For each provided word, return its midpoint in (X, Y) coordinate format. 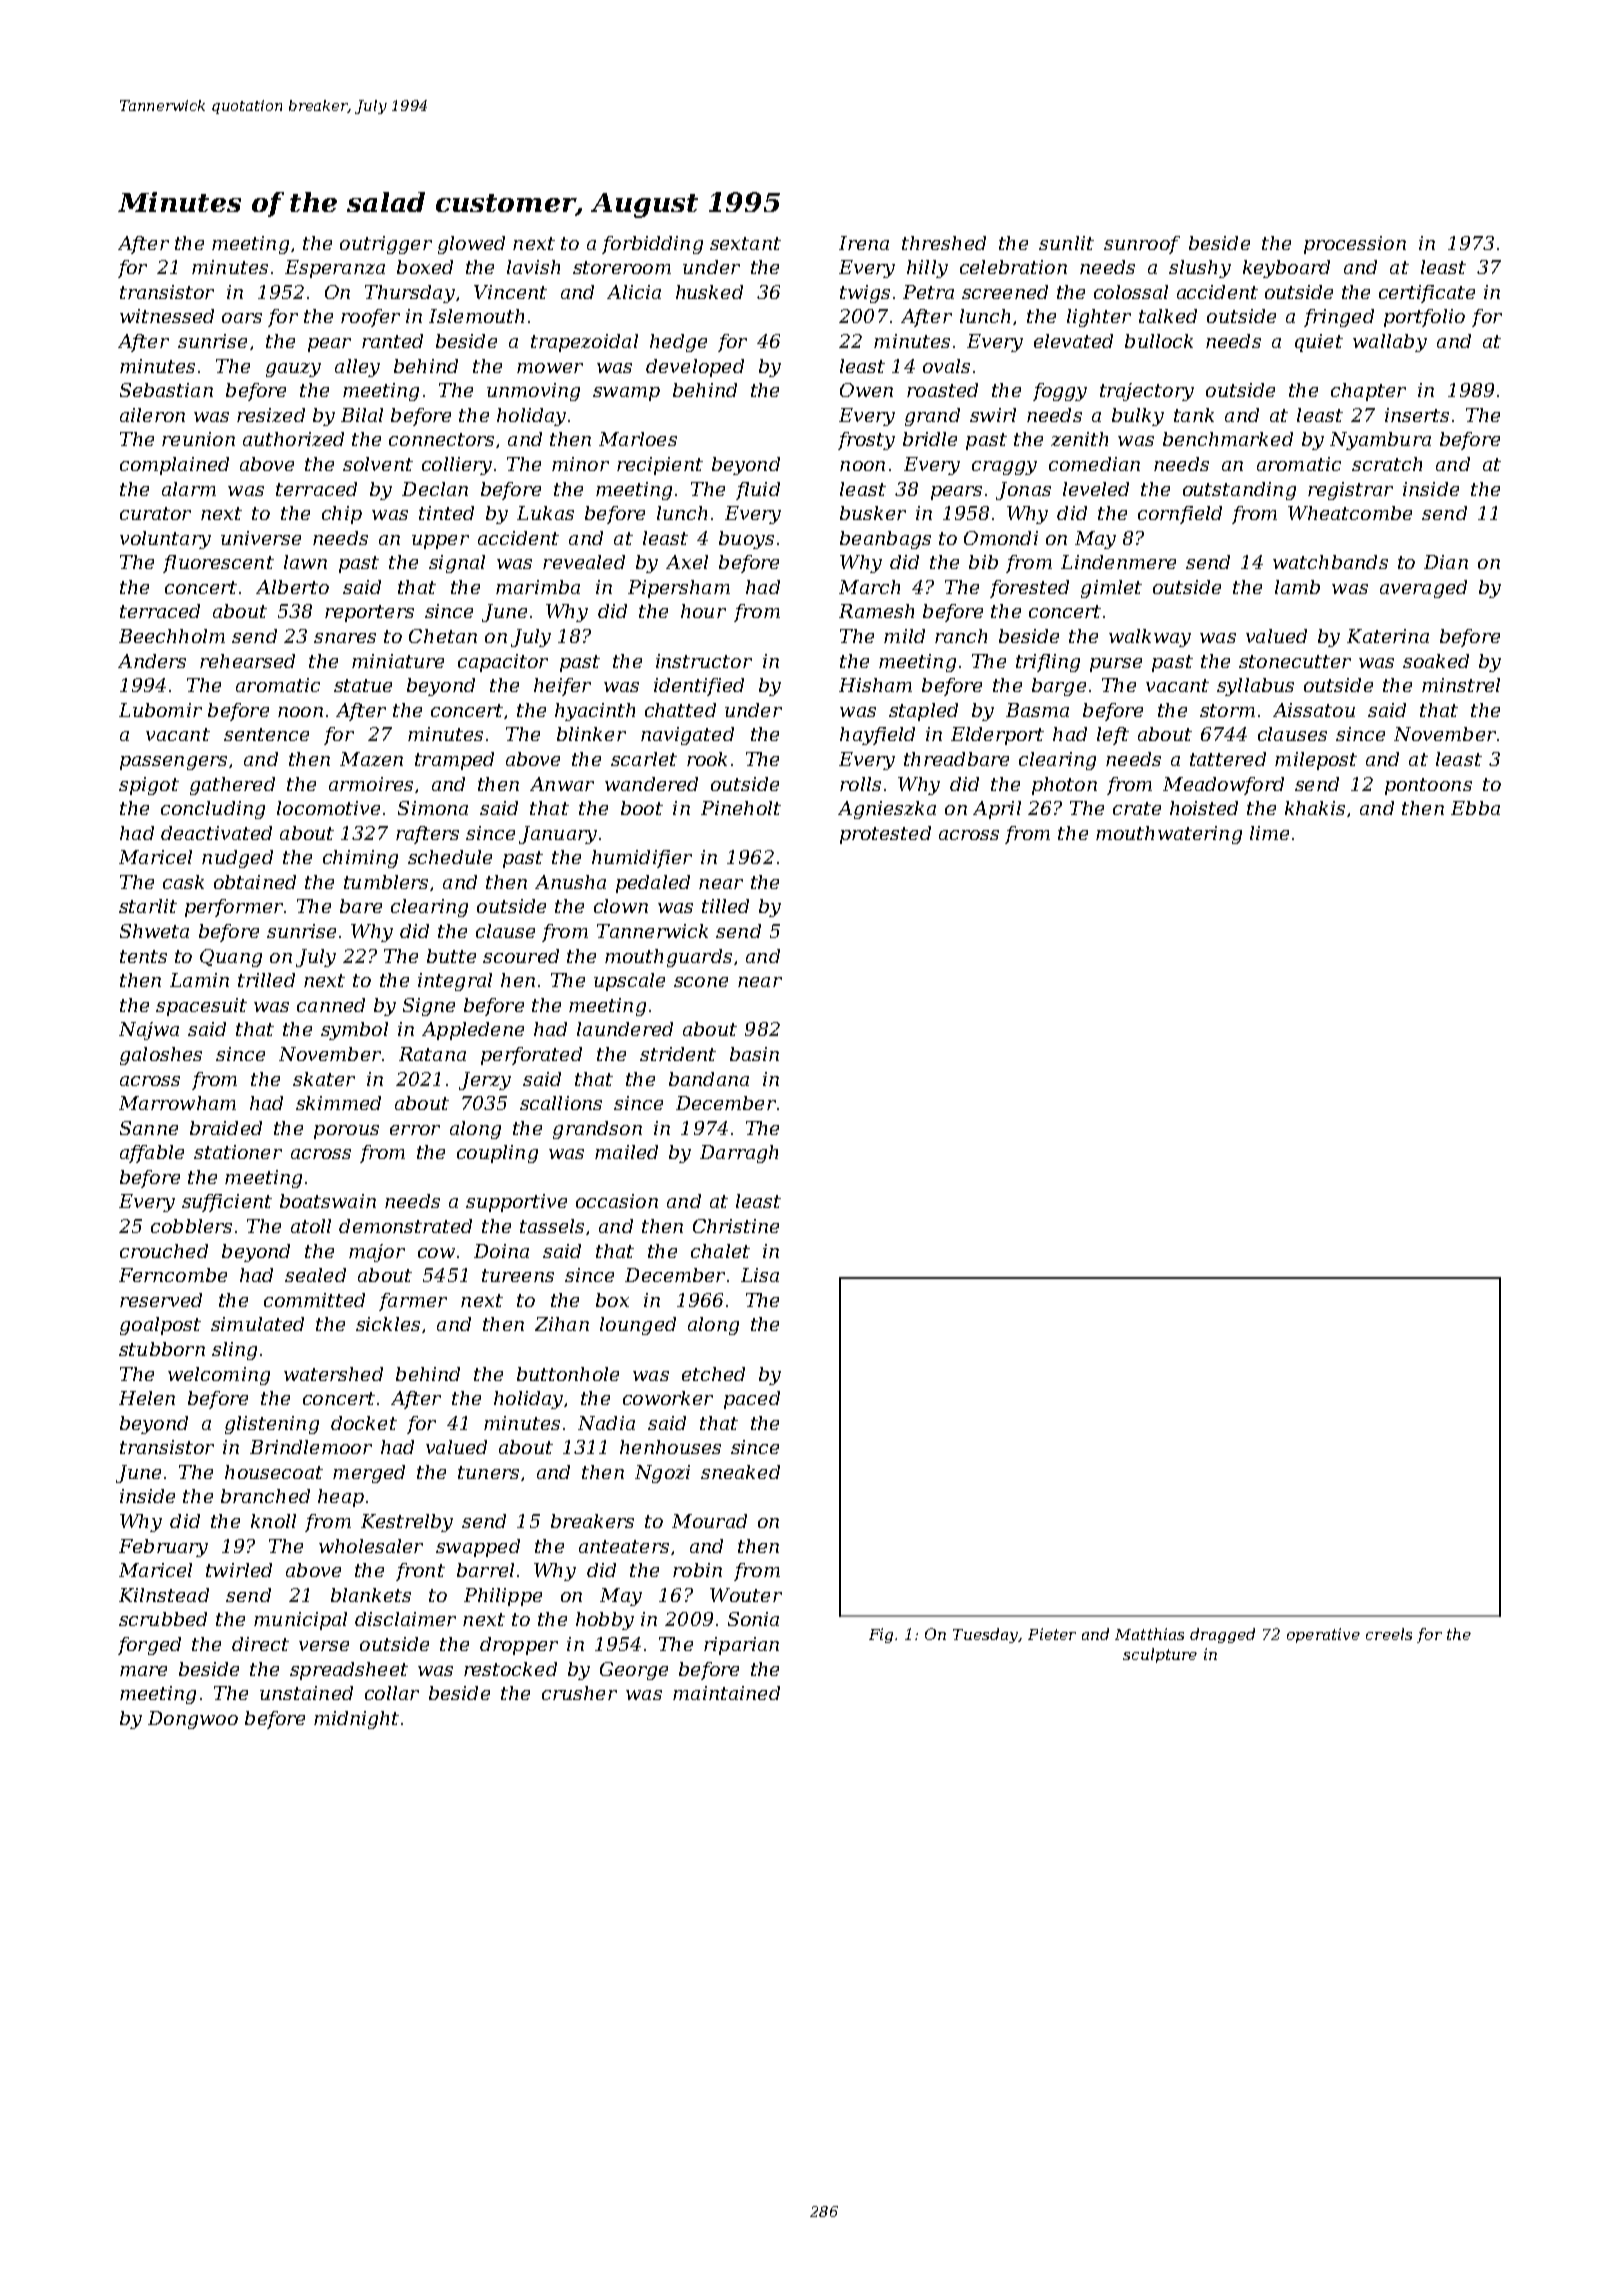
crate (1137, 808)
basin (754, 1054)
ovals (946, 366)
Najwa (149, 1031)
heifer (562, 687)
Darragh (739, 1154)
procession (1355, 245)
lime (1269, 833)
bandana (709, 1079)
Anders (152, 661)
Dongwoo (193, 1720)
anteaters (624, 1546)
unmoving (533, 392)
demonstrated (405, 1226)
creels (1389, 1634)
